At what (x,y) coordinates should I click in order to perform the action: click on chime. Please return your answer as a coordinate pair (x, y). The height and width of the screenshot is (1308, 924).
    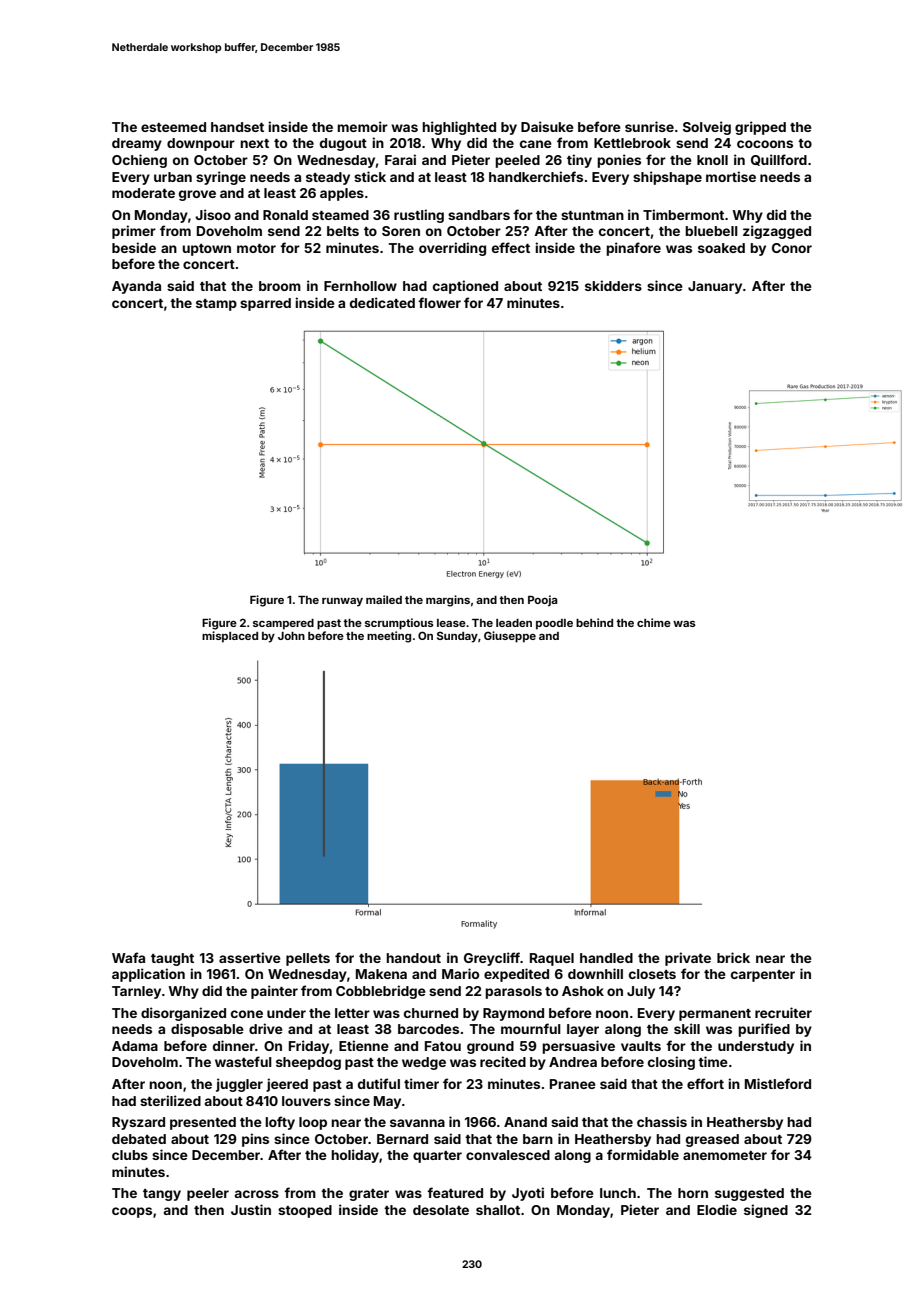
    Looking at the image, I should click on (654, 622).
